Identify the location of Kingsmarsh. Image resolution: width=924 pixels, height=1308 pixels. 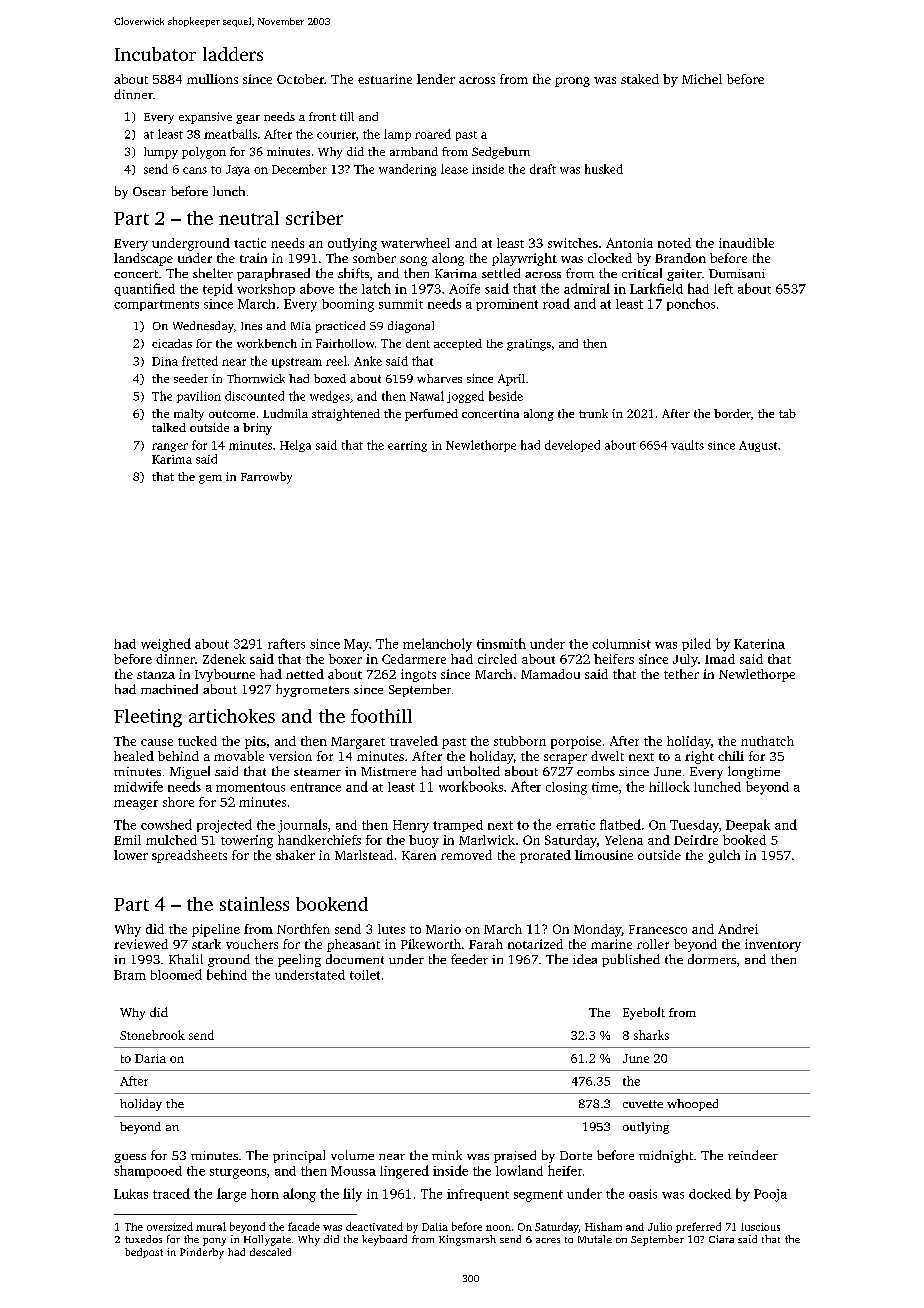
(467, 1240).
